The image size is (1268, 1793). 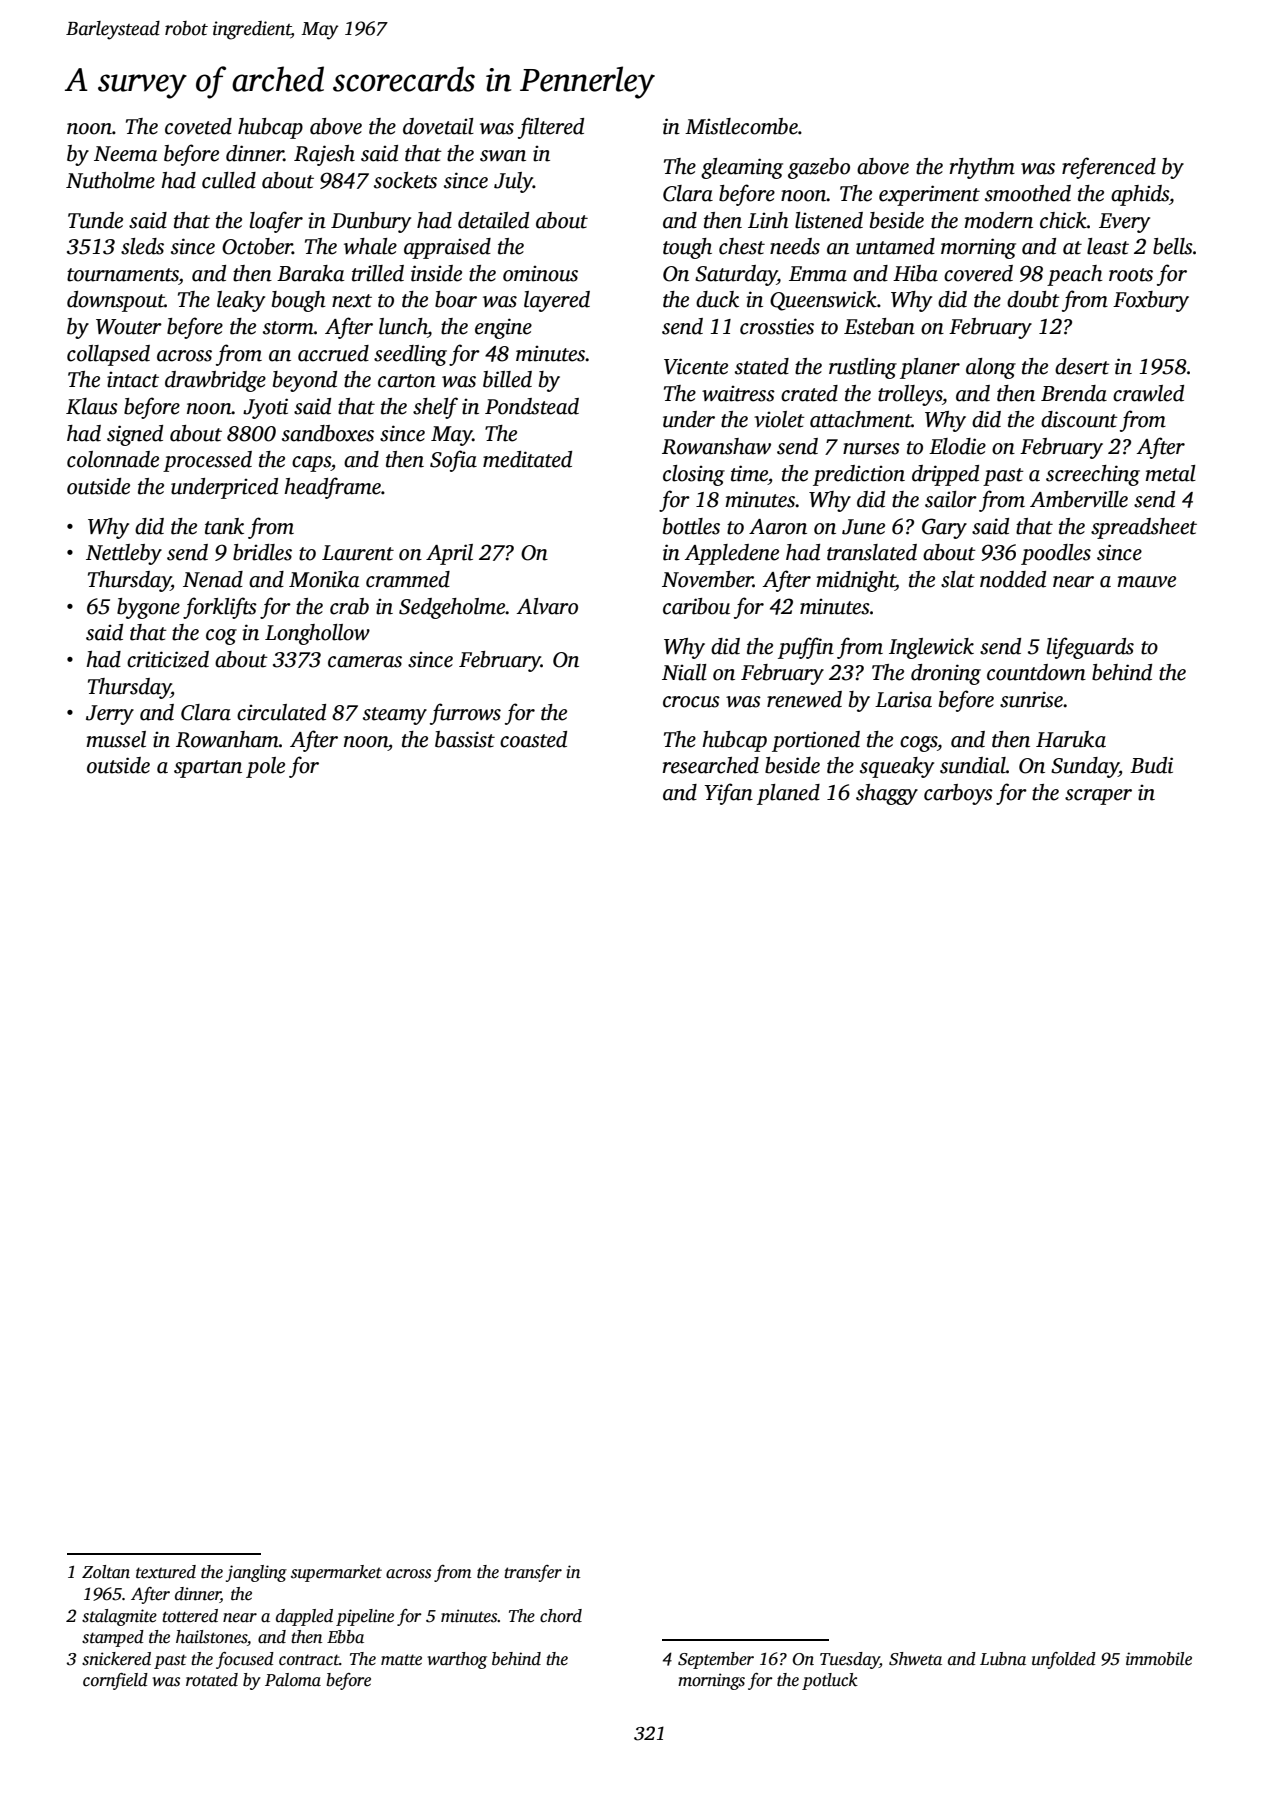 What do you see at coordinates (1064, 1660) in the screenshot?
I see `unfolded` at bounding box center [1064, 1660].
